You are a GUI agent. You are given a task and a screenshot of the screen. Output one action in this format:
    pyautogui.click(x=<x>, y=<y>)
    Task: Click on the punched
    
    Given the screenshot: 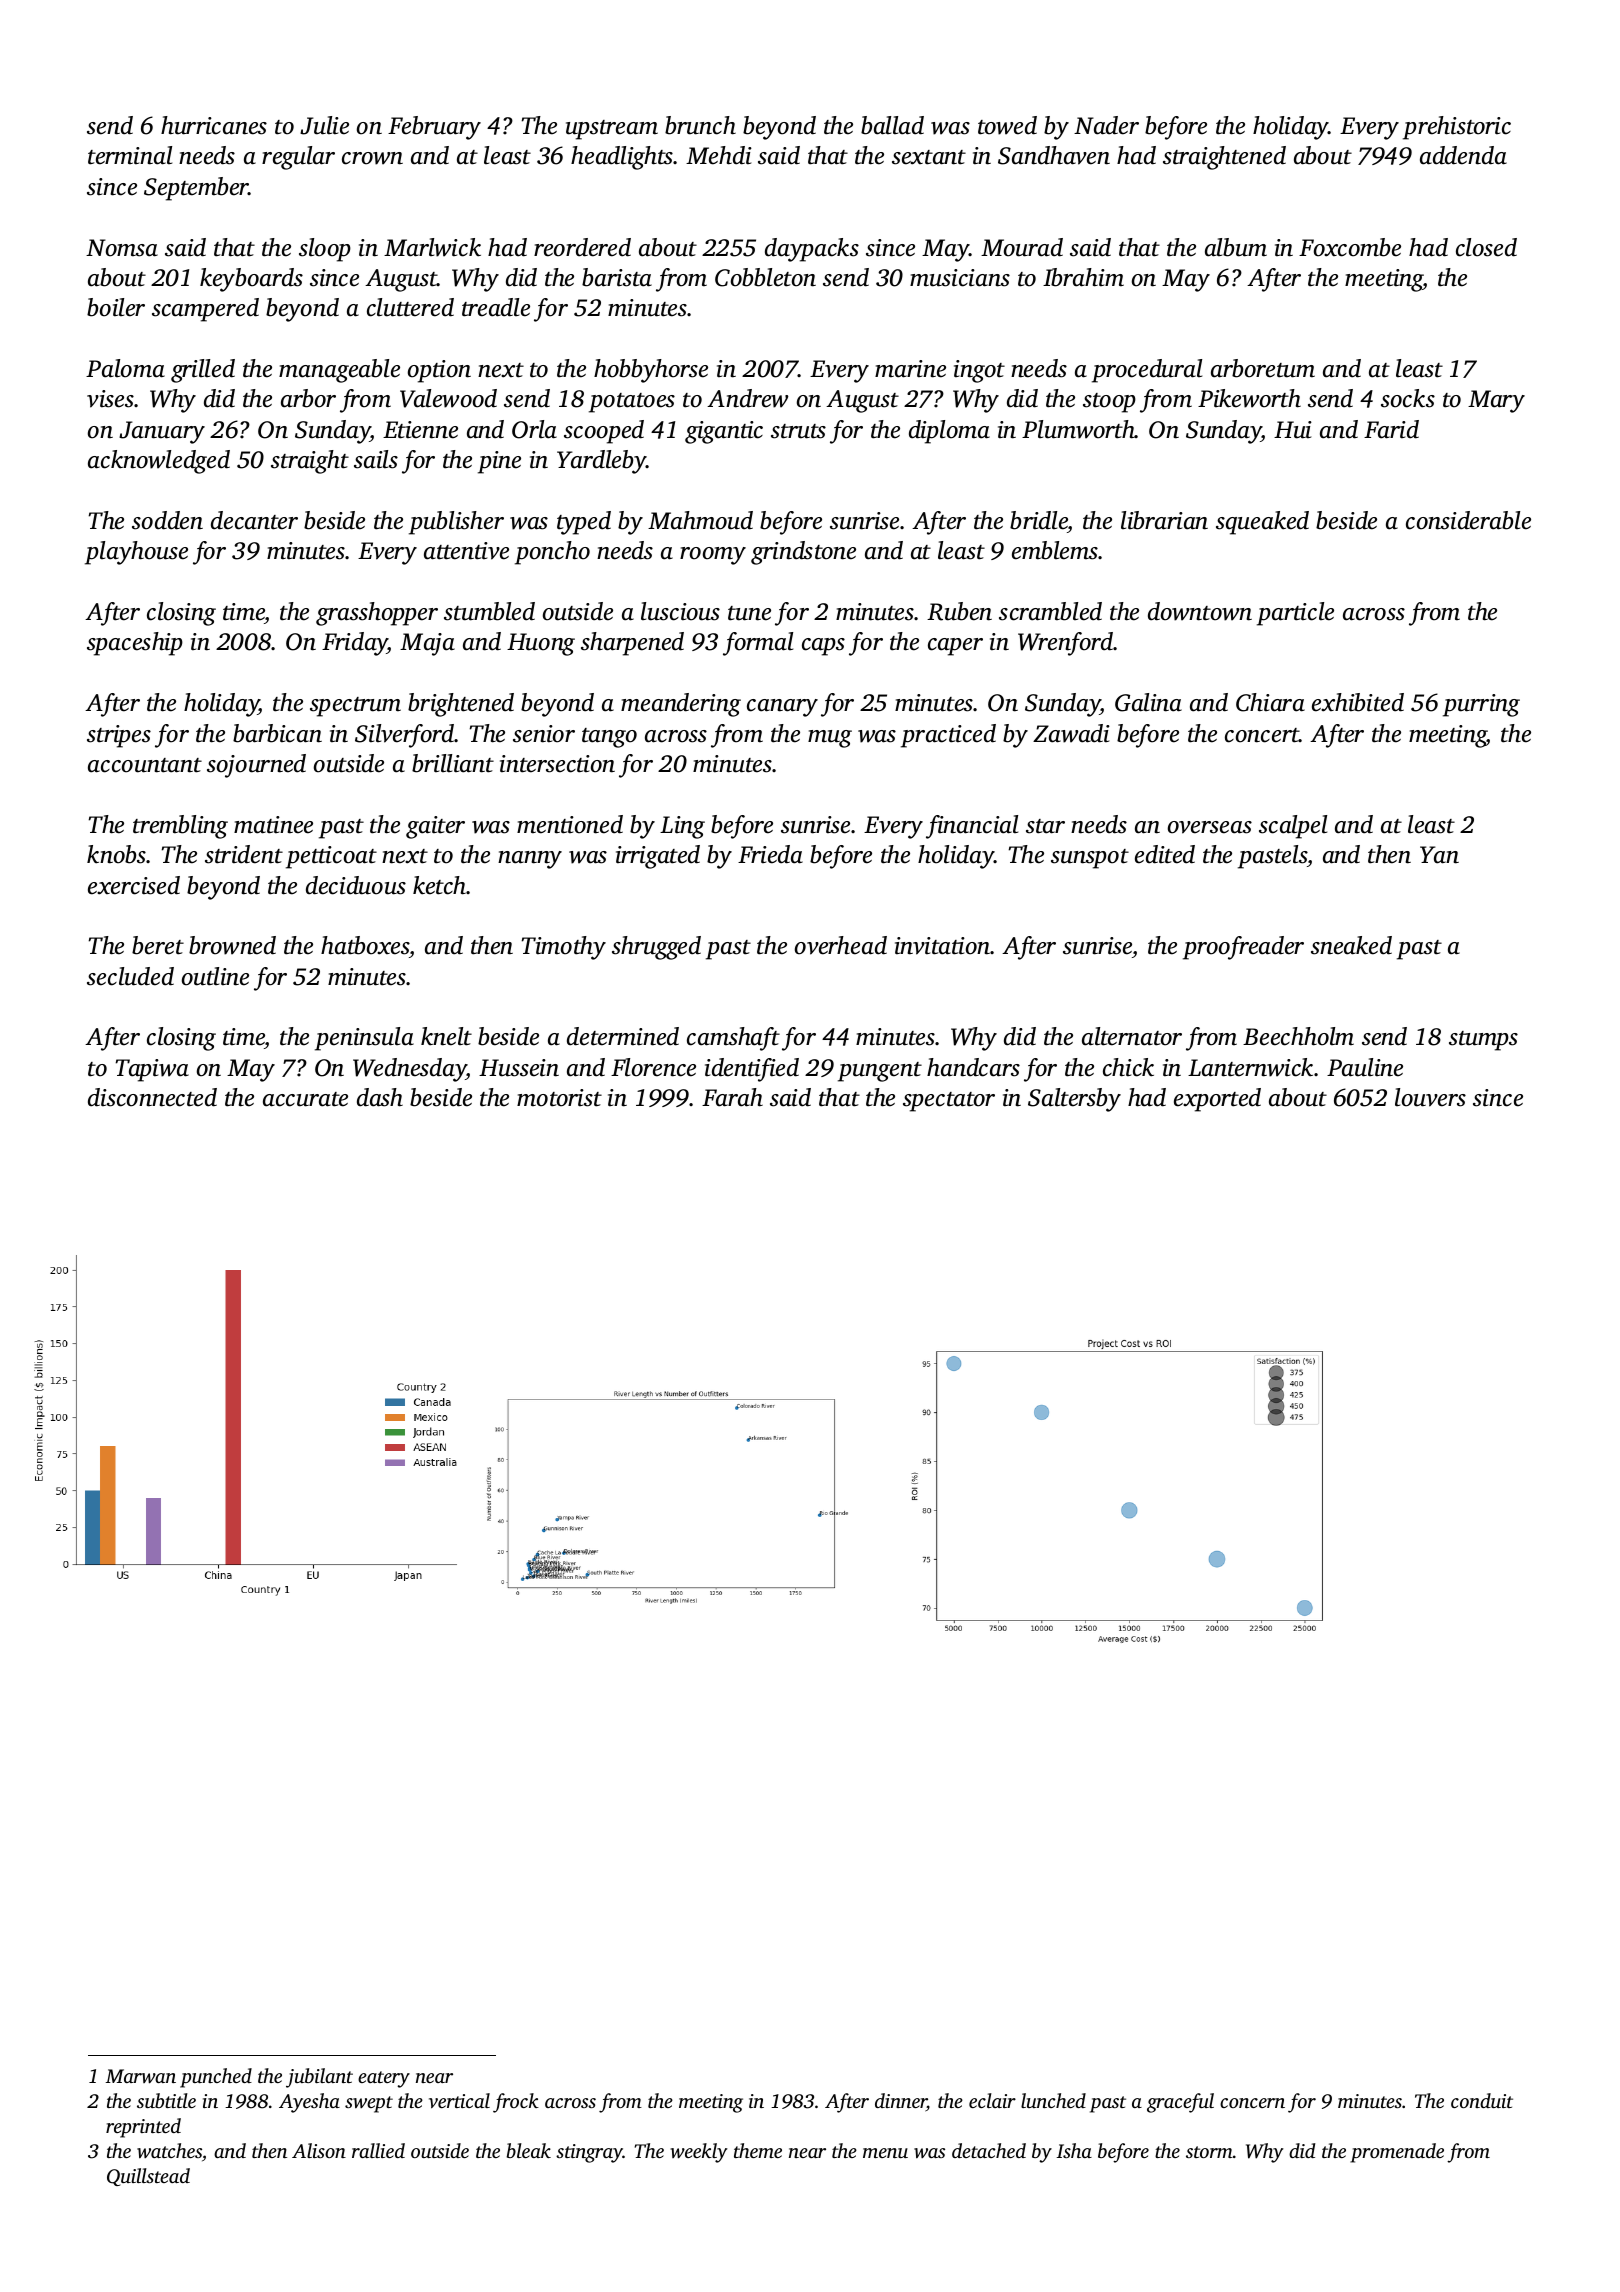 What is the action you would take?
    pyautogui.click(x=216, y=2078)
